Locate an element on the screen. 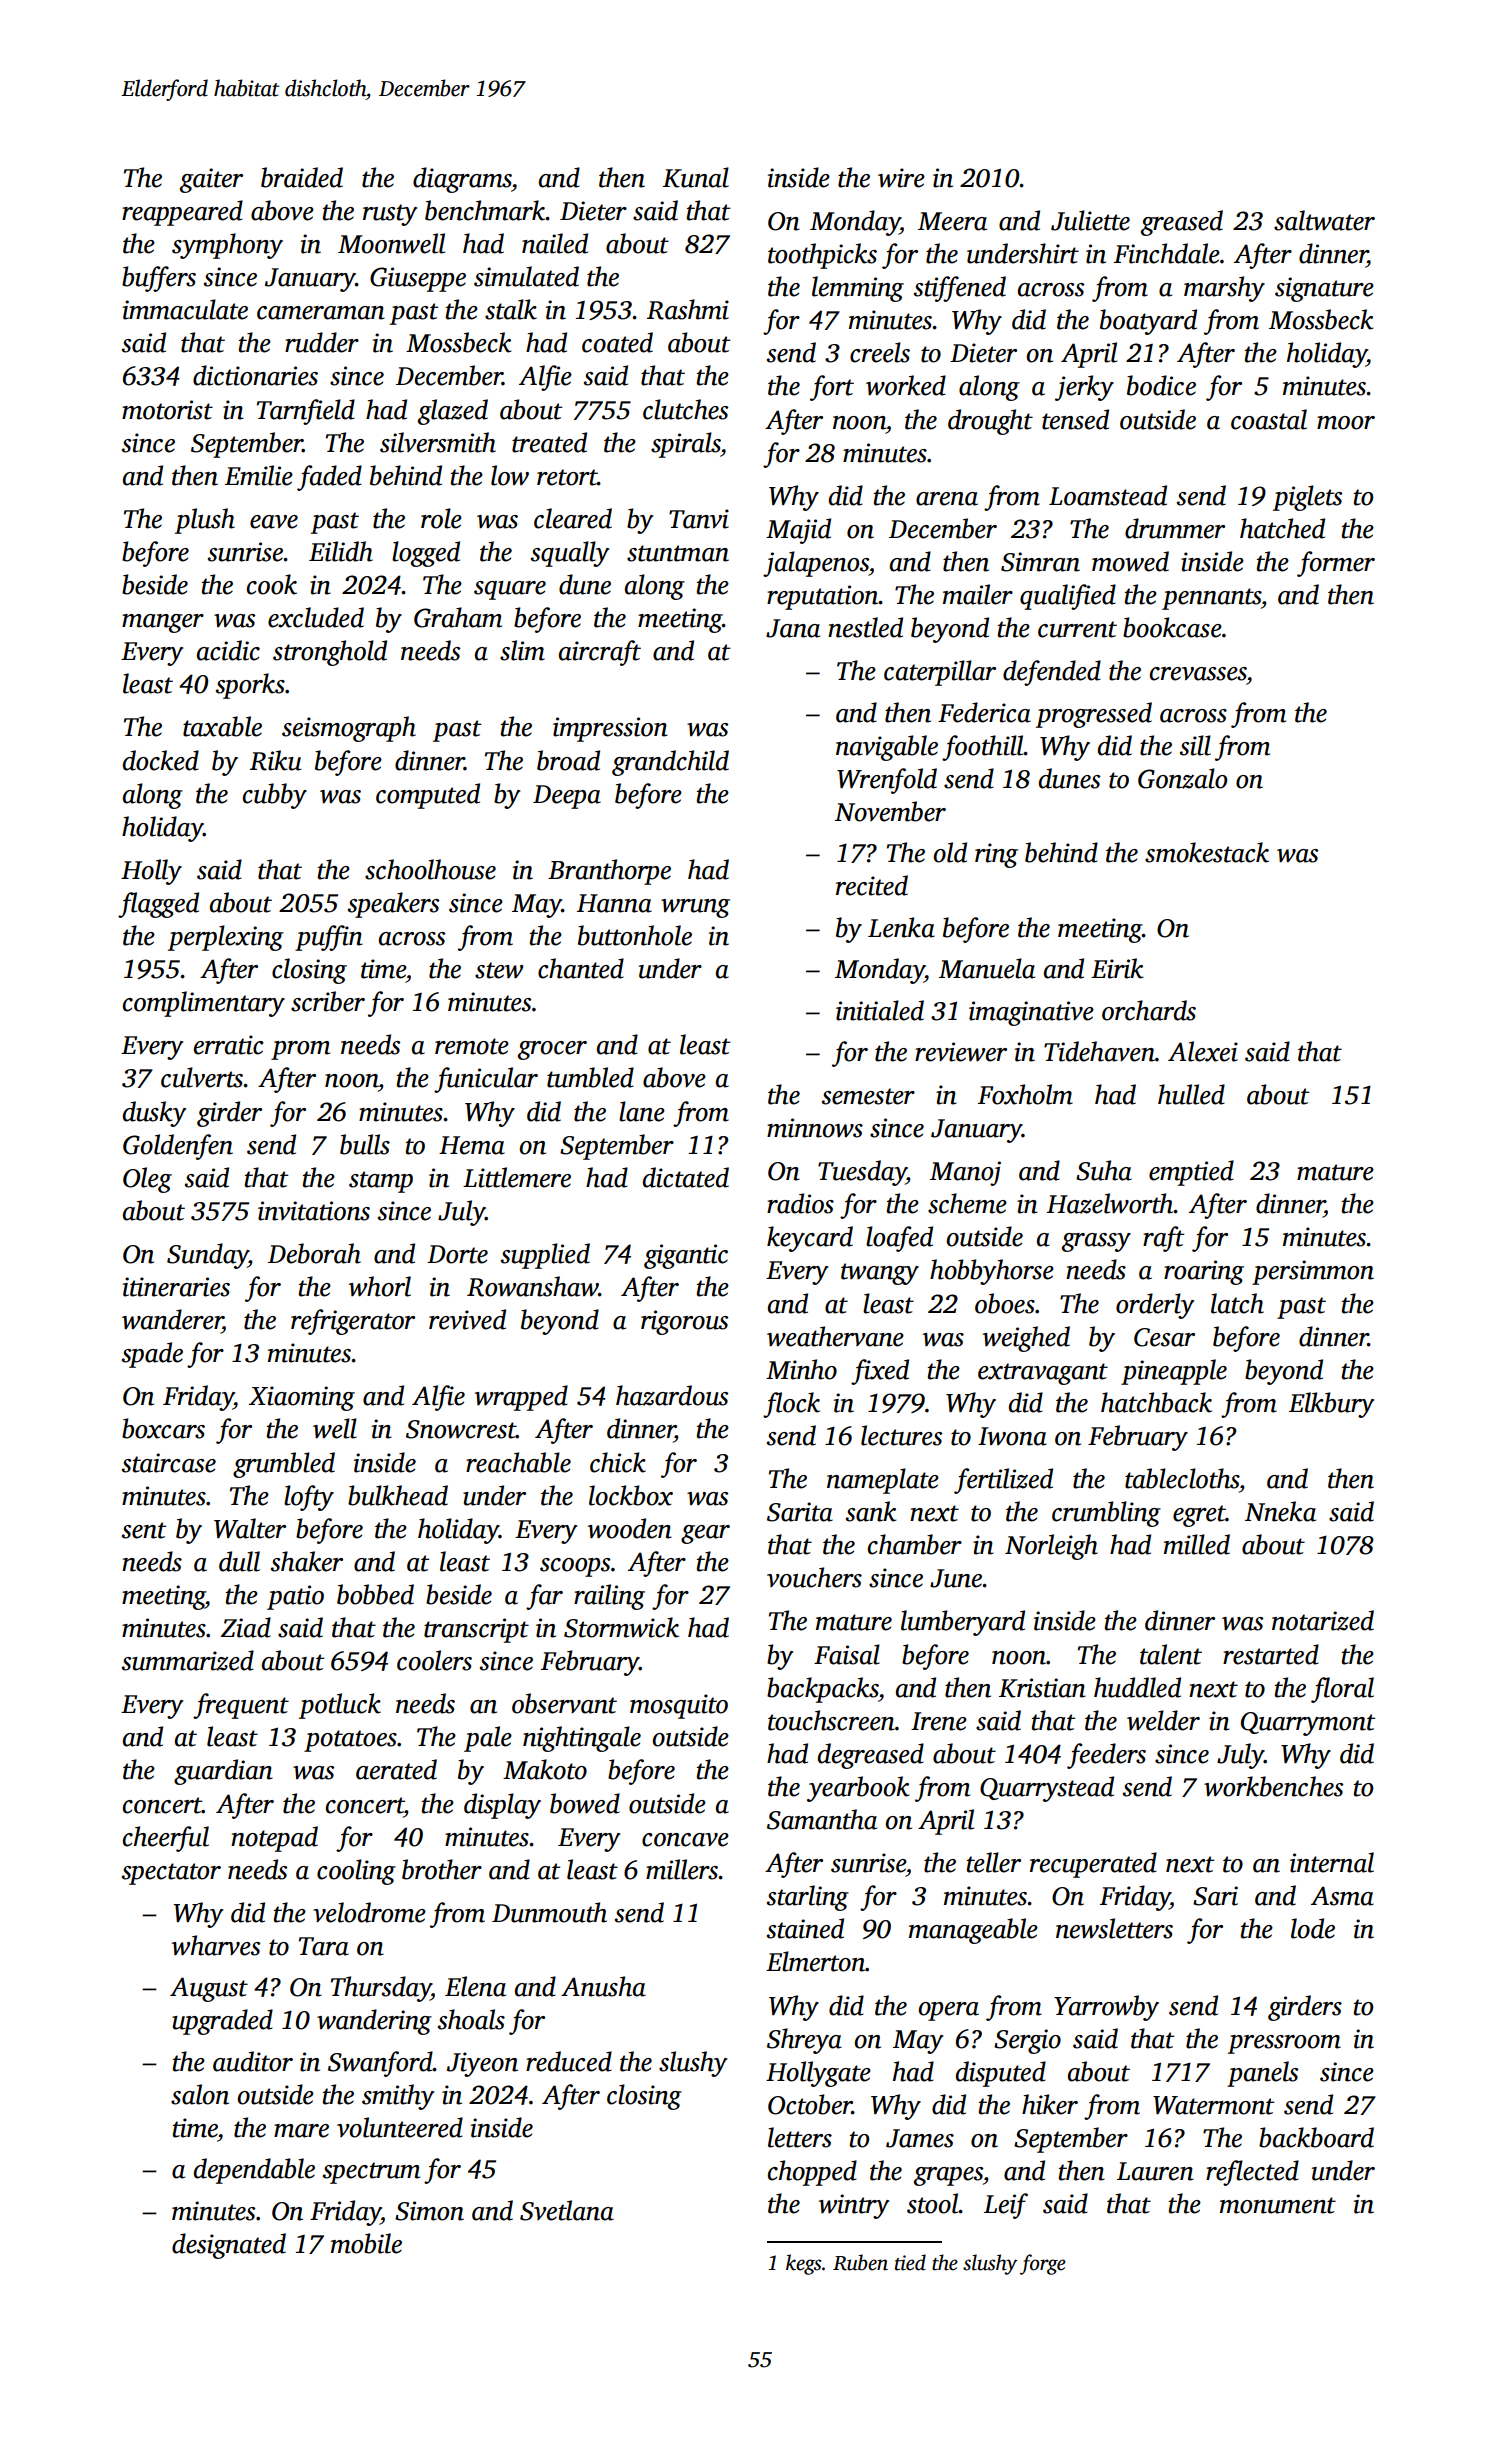  manageable is located at coordinates (973, 1931).
